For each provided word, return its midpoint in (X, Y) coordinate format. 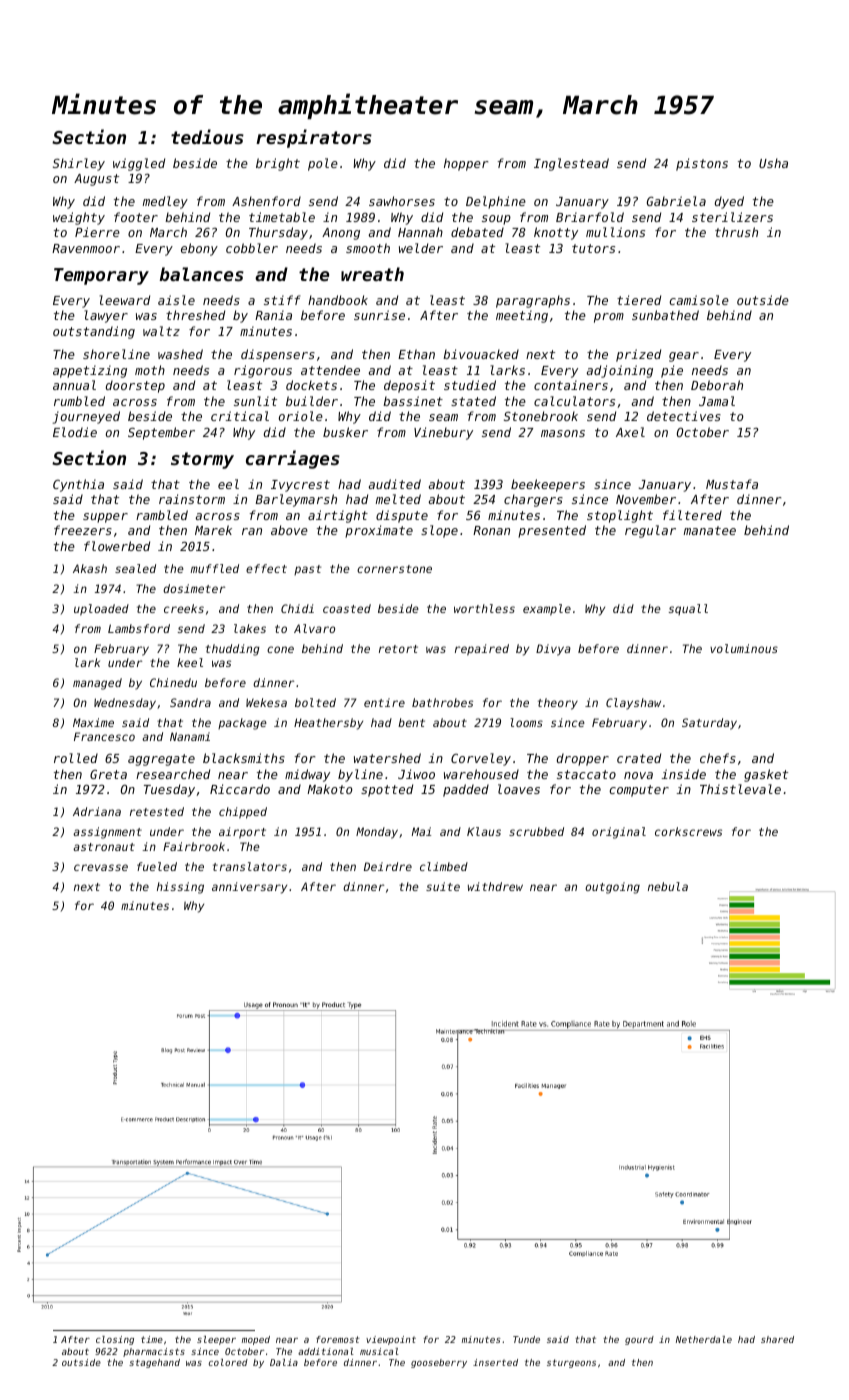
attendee (330, 370)
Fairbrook (194, 846)
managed (97, 684)
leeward (124, 300)
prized (638, 355)
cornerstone (394, 569)
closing (115, 1340)
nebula (668, 886)
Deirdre (388, 866)
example (547, 610)
